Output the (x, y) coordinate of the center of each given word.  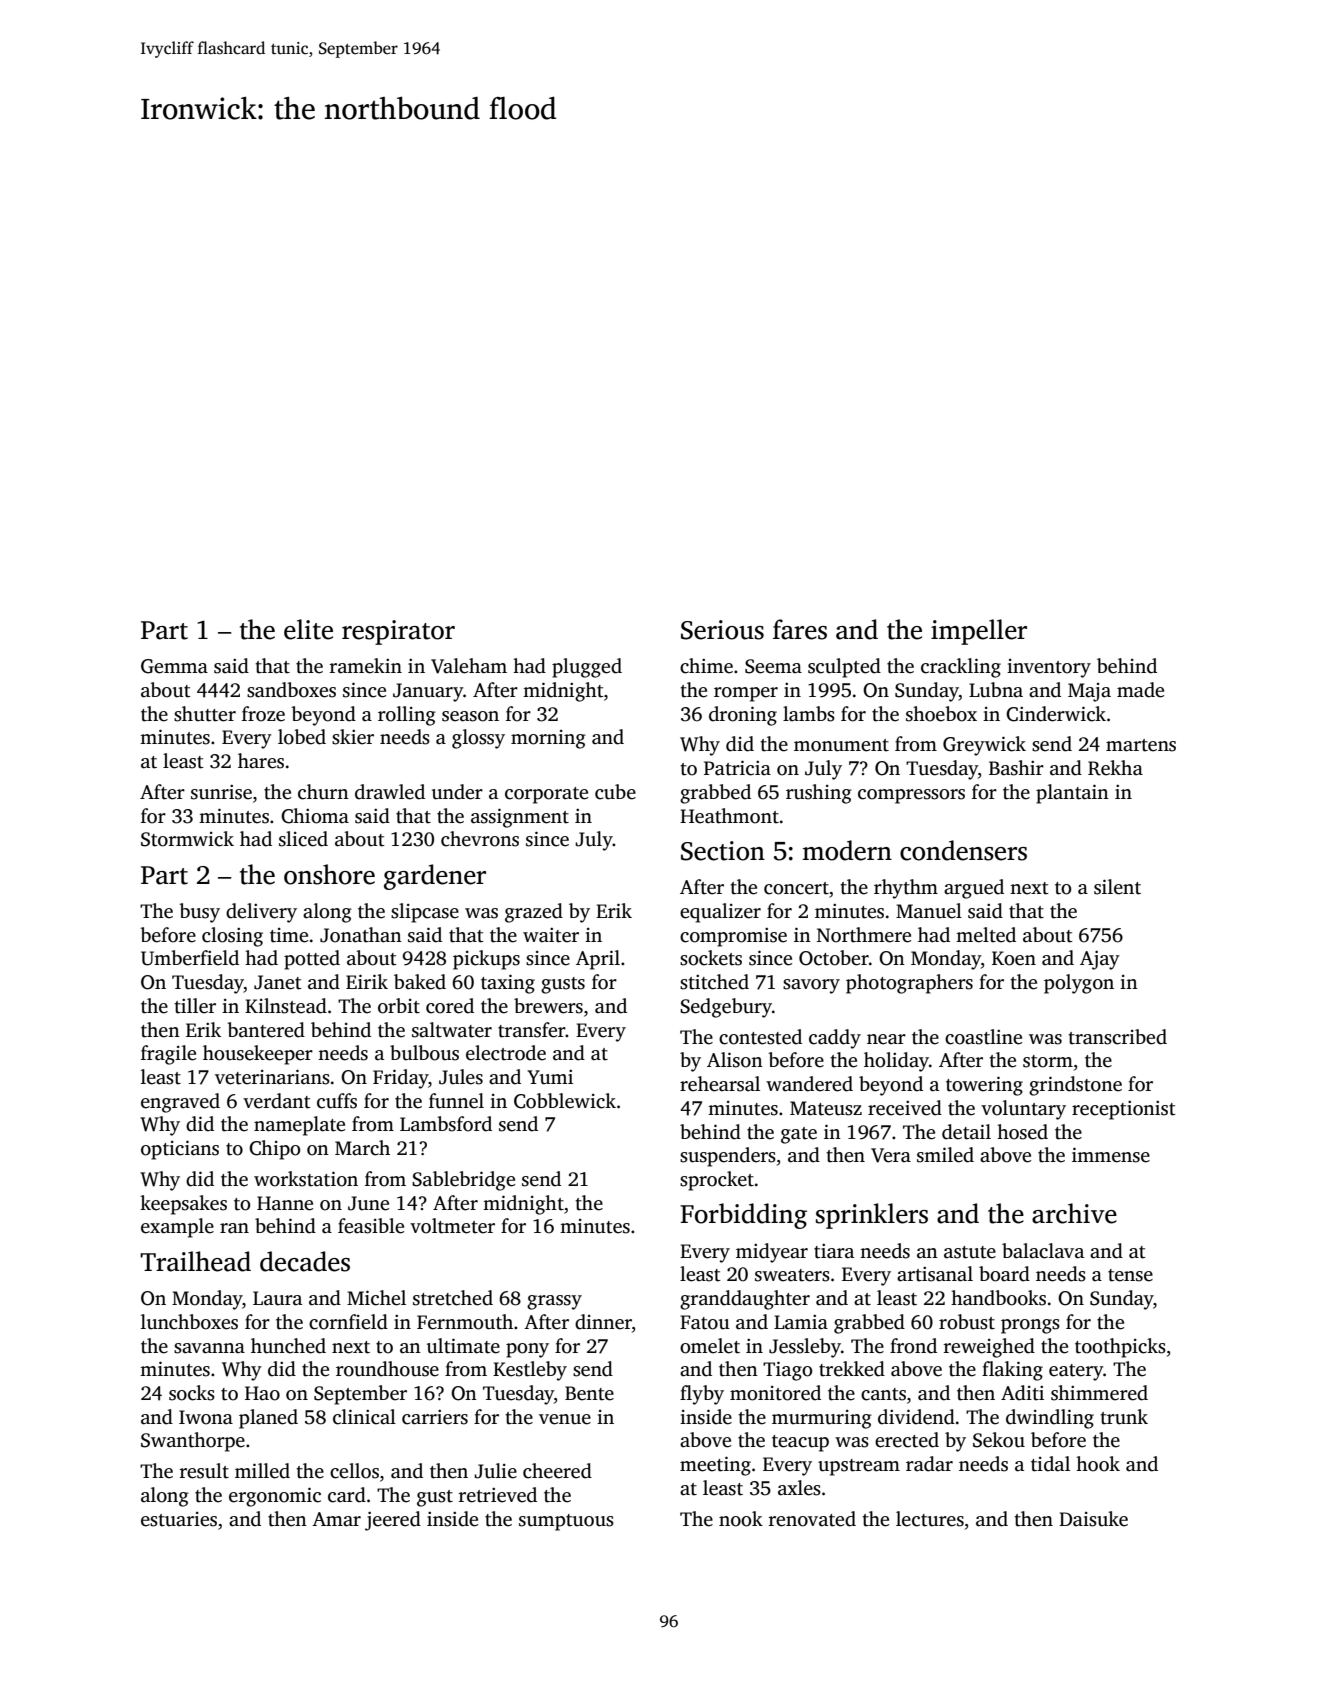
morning (548, 739)
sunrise (221, 792)
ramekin (365, 666)
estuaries (179, 1519)
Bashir (1016, 768)
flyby (702, 1395)
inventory (1049, 668)
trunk (1124, 1417)
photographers (909, 984)
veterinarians (272, 1077)
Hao (262, 1393)
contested (760, 1037)
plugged (587, 668)
